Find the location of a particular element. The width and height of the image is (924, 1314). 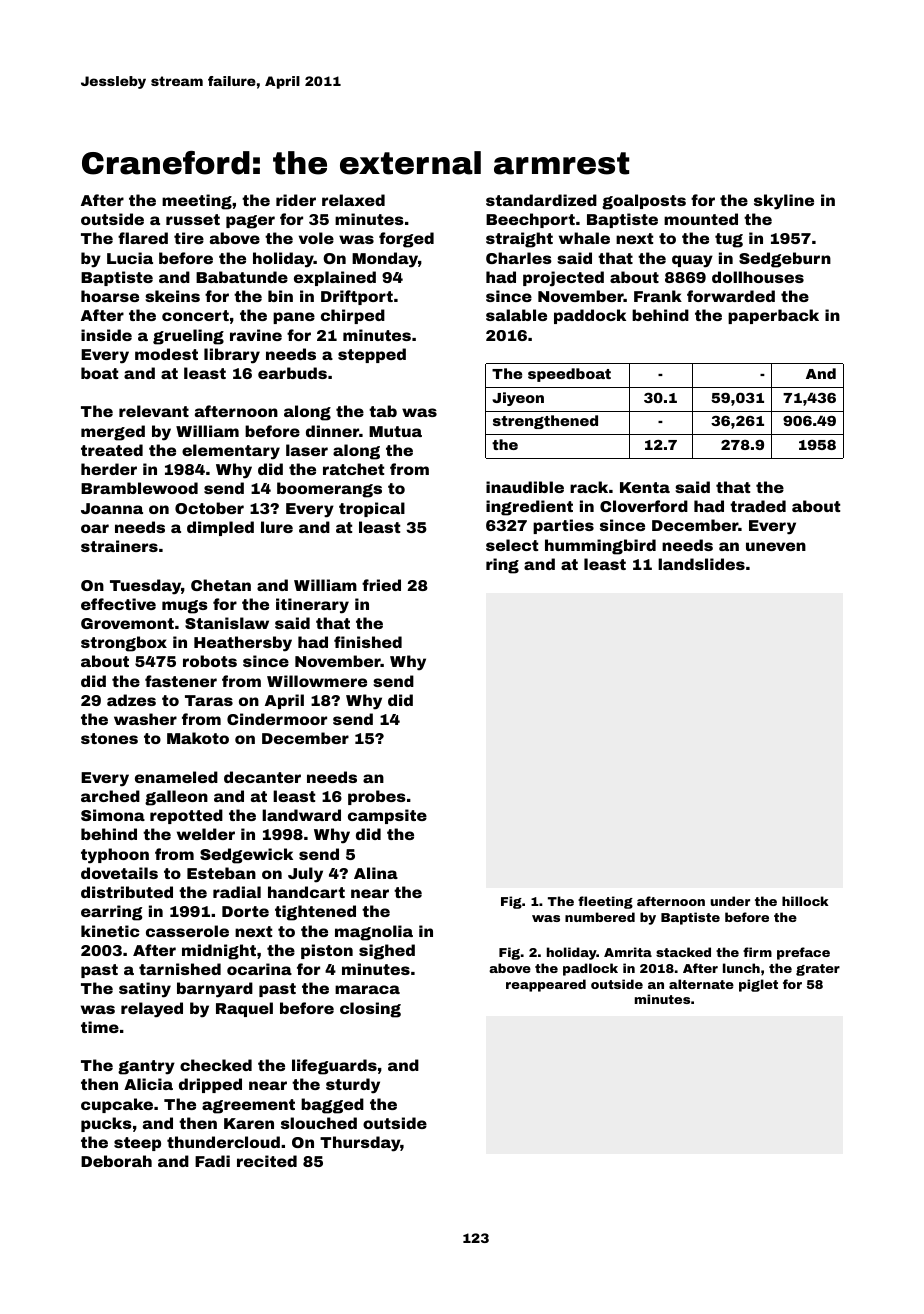

checked is located at coordinates (216, 1065).
